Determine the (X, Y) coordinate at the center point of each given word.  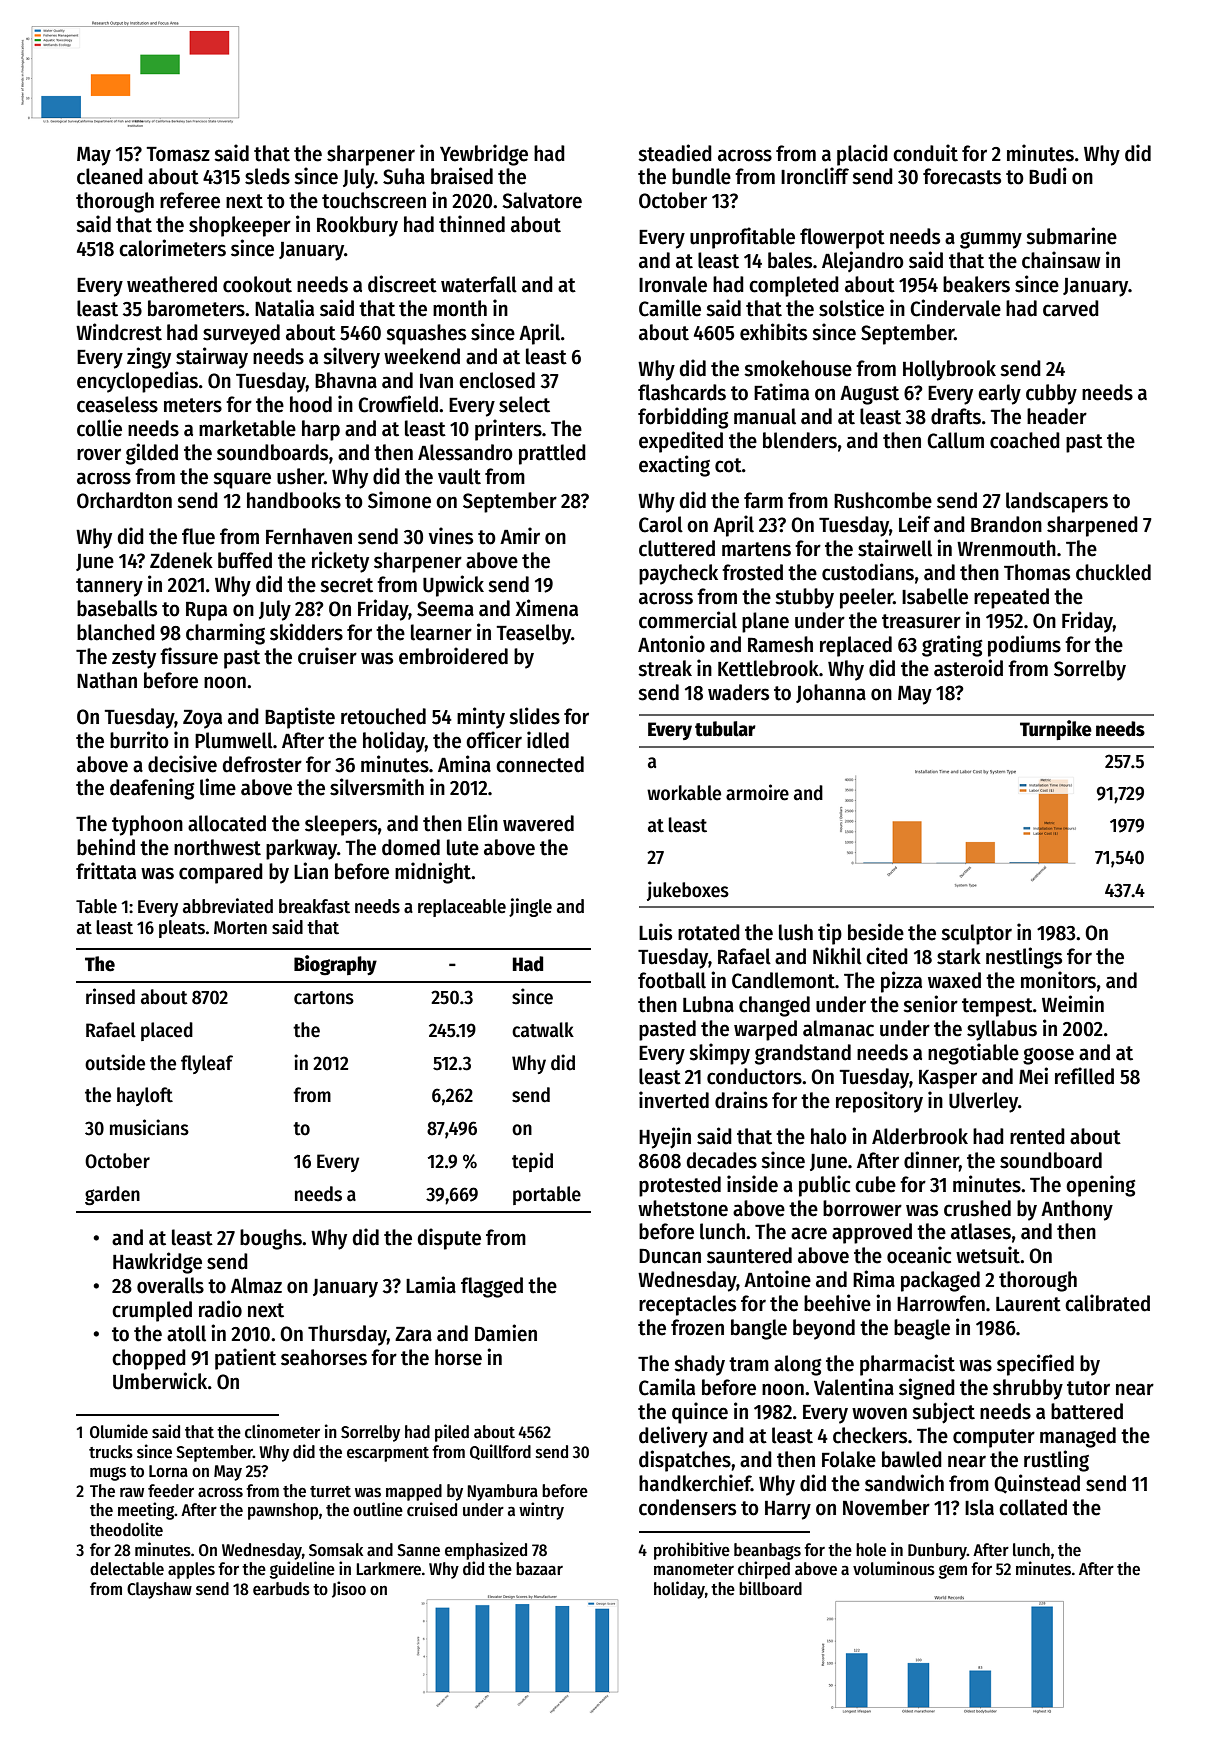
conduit (925, 153)
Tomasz (178, 154)
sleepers (341, 825)
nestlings (1024, 958)
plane (765, 622)
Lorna (168, 1471)
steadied (675, 153)
